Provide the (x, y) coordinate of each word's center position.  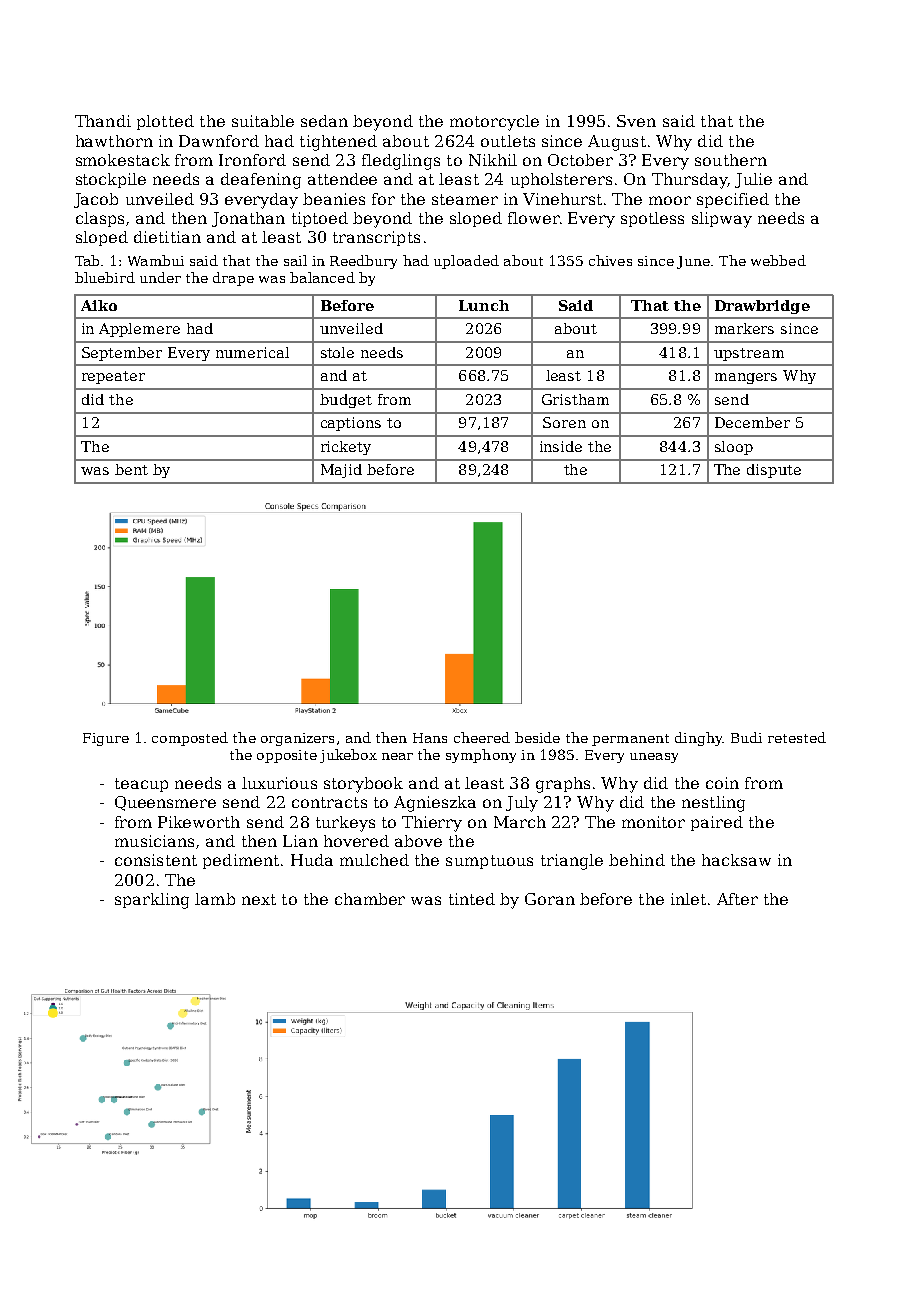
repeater (113, 377)
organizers (297, 739)
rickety (346, 448)
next (259, 899)
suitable (263, 121)
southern (731, 160)
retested (797, 737)
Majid (341, 471)
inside (561, 446)
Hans (430, 738)
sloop (734, 448)
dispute (774, 471)
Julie (753, 180)
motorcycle (494, 123)
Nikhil (493, 160)
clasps (100, 219)
